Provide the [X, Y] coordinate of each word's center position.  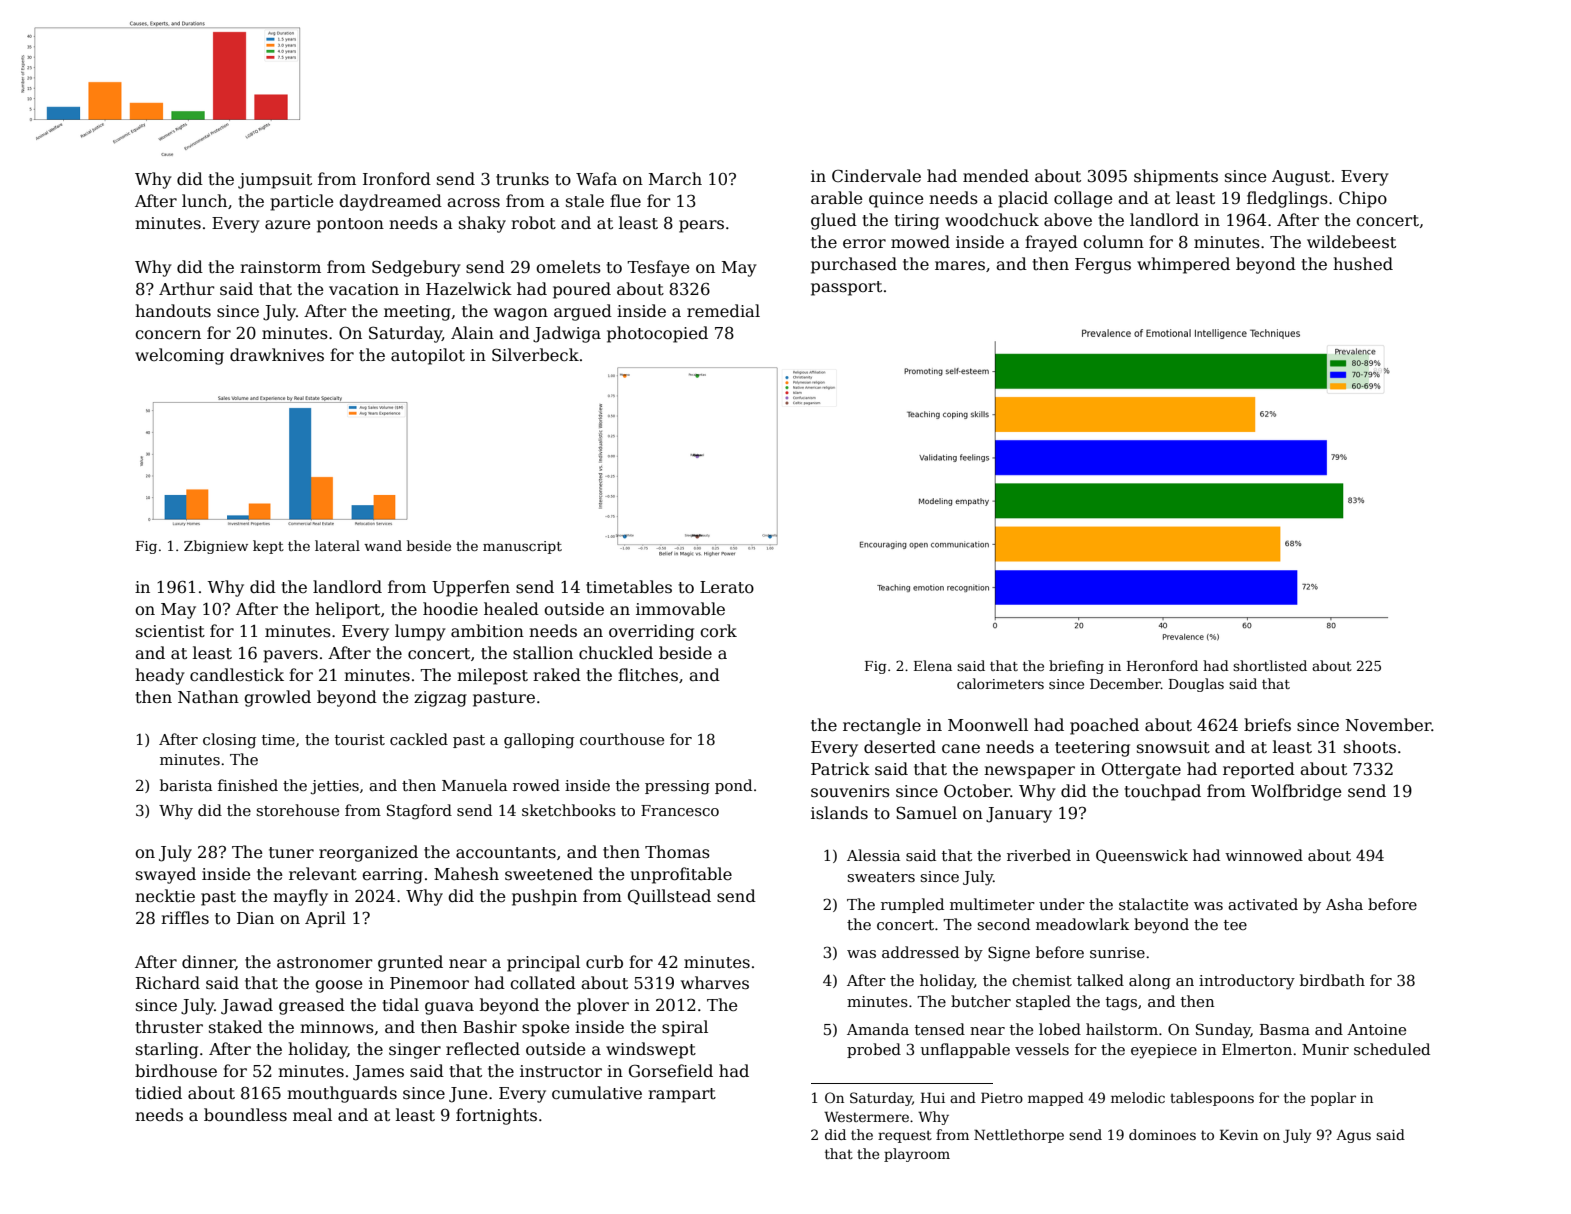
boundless [245, 1115]
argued [583, 312]
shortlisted [1270, 665]
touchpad [1162, 792]
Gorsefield [671, 1070]
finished [248, 785]
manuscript [522, 547]
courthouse [622, 739]
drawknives [277, 355]
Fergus [1103, 266]
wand [383, 545]
